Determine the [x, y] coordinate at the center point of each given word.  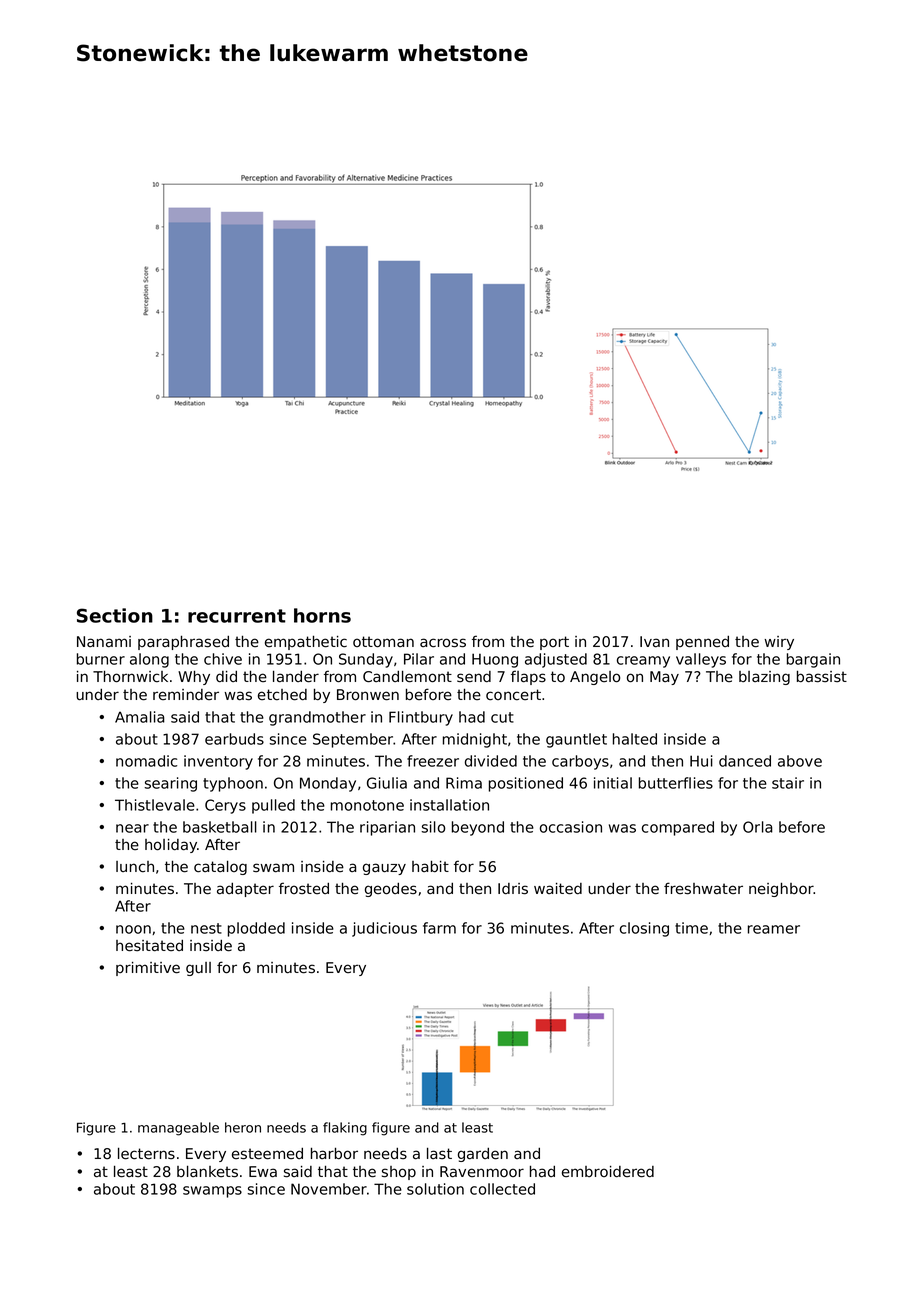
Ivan [654, 642]
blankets [207, 1172]
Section [115, 615]
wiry [779, 643]
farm [439, 928]
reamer [774, 929]
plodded [256, 929]
